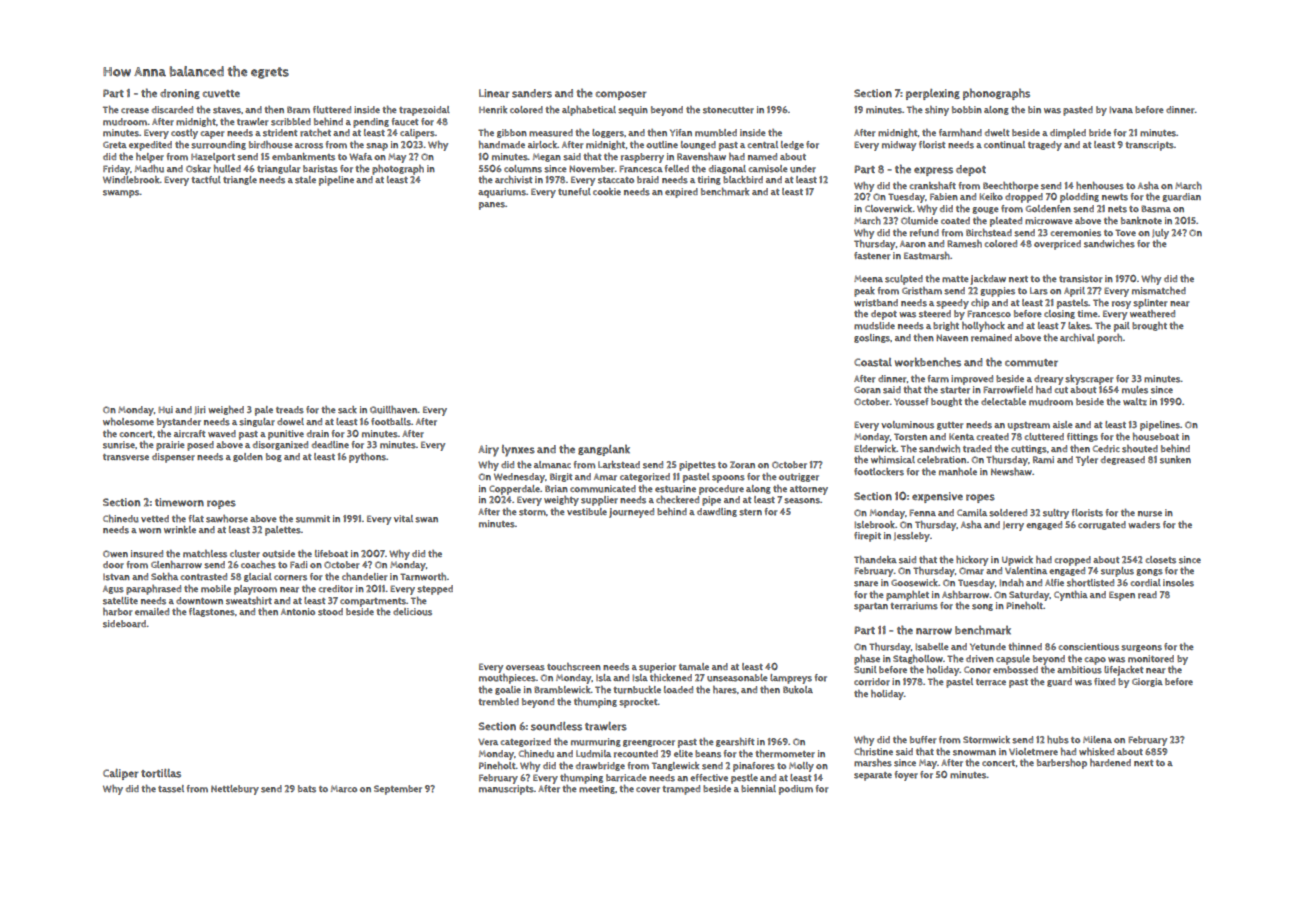 The width and height of the screenshot is (1308, 924). Describe the element at coordinates (1151, 659) in the screenshot. I see `monitored` at that location.
